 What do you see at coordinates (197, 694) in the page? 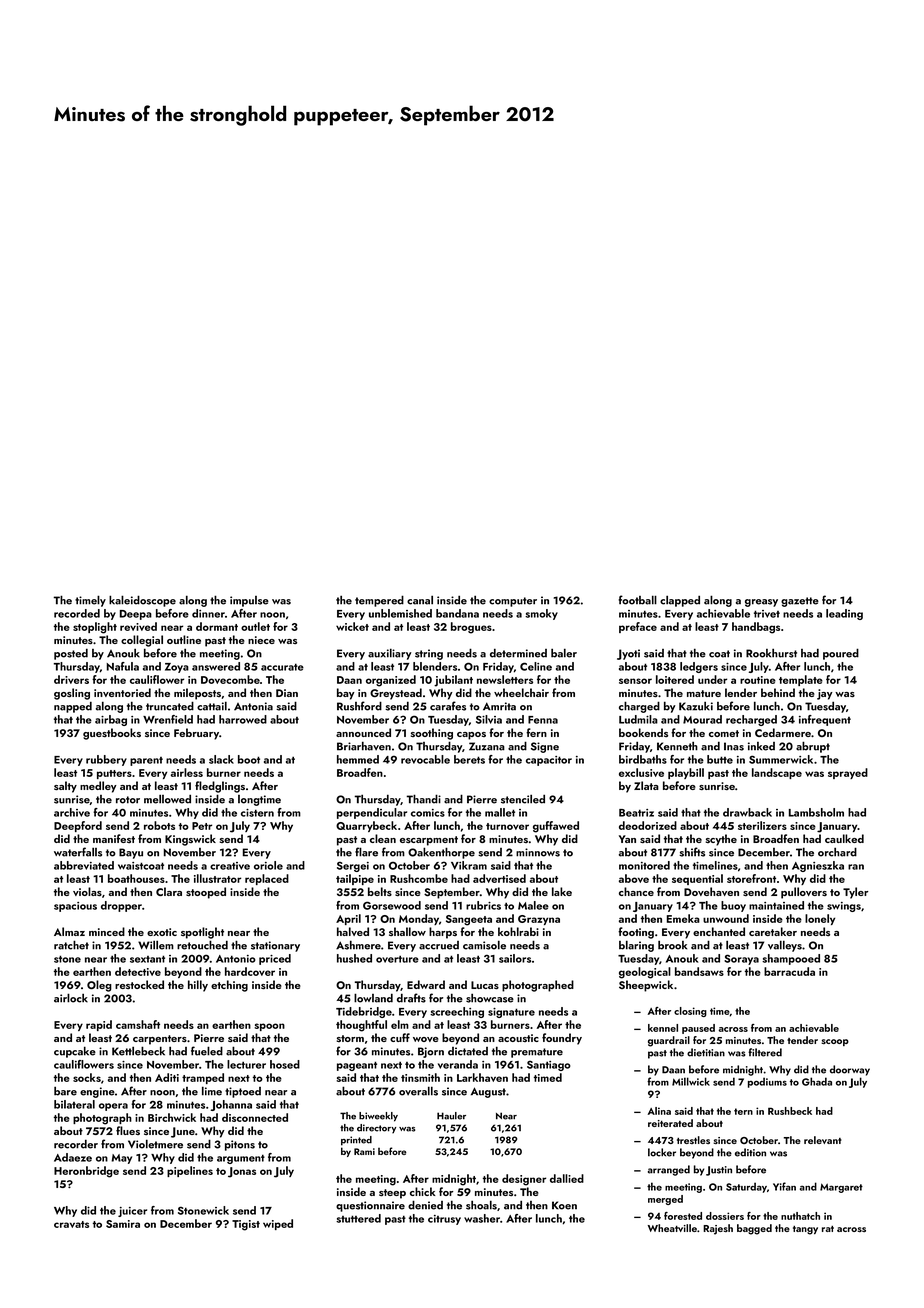
I see `mileposts` at bounding box center [197, 694].
